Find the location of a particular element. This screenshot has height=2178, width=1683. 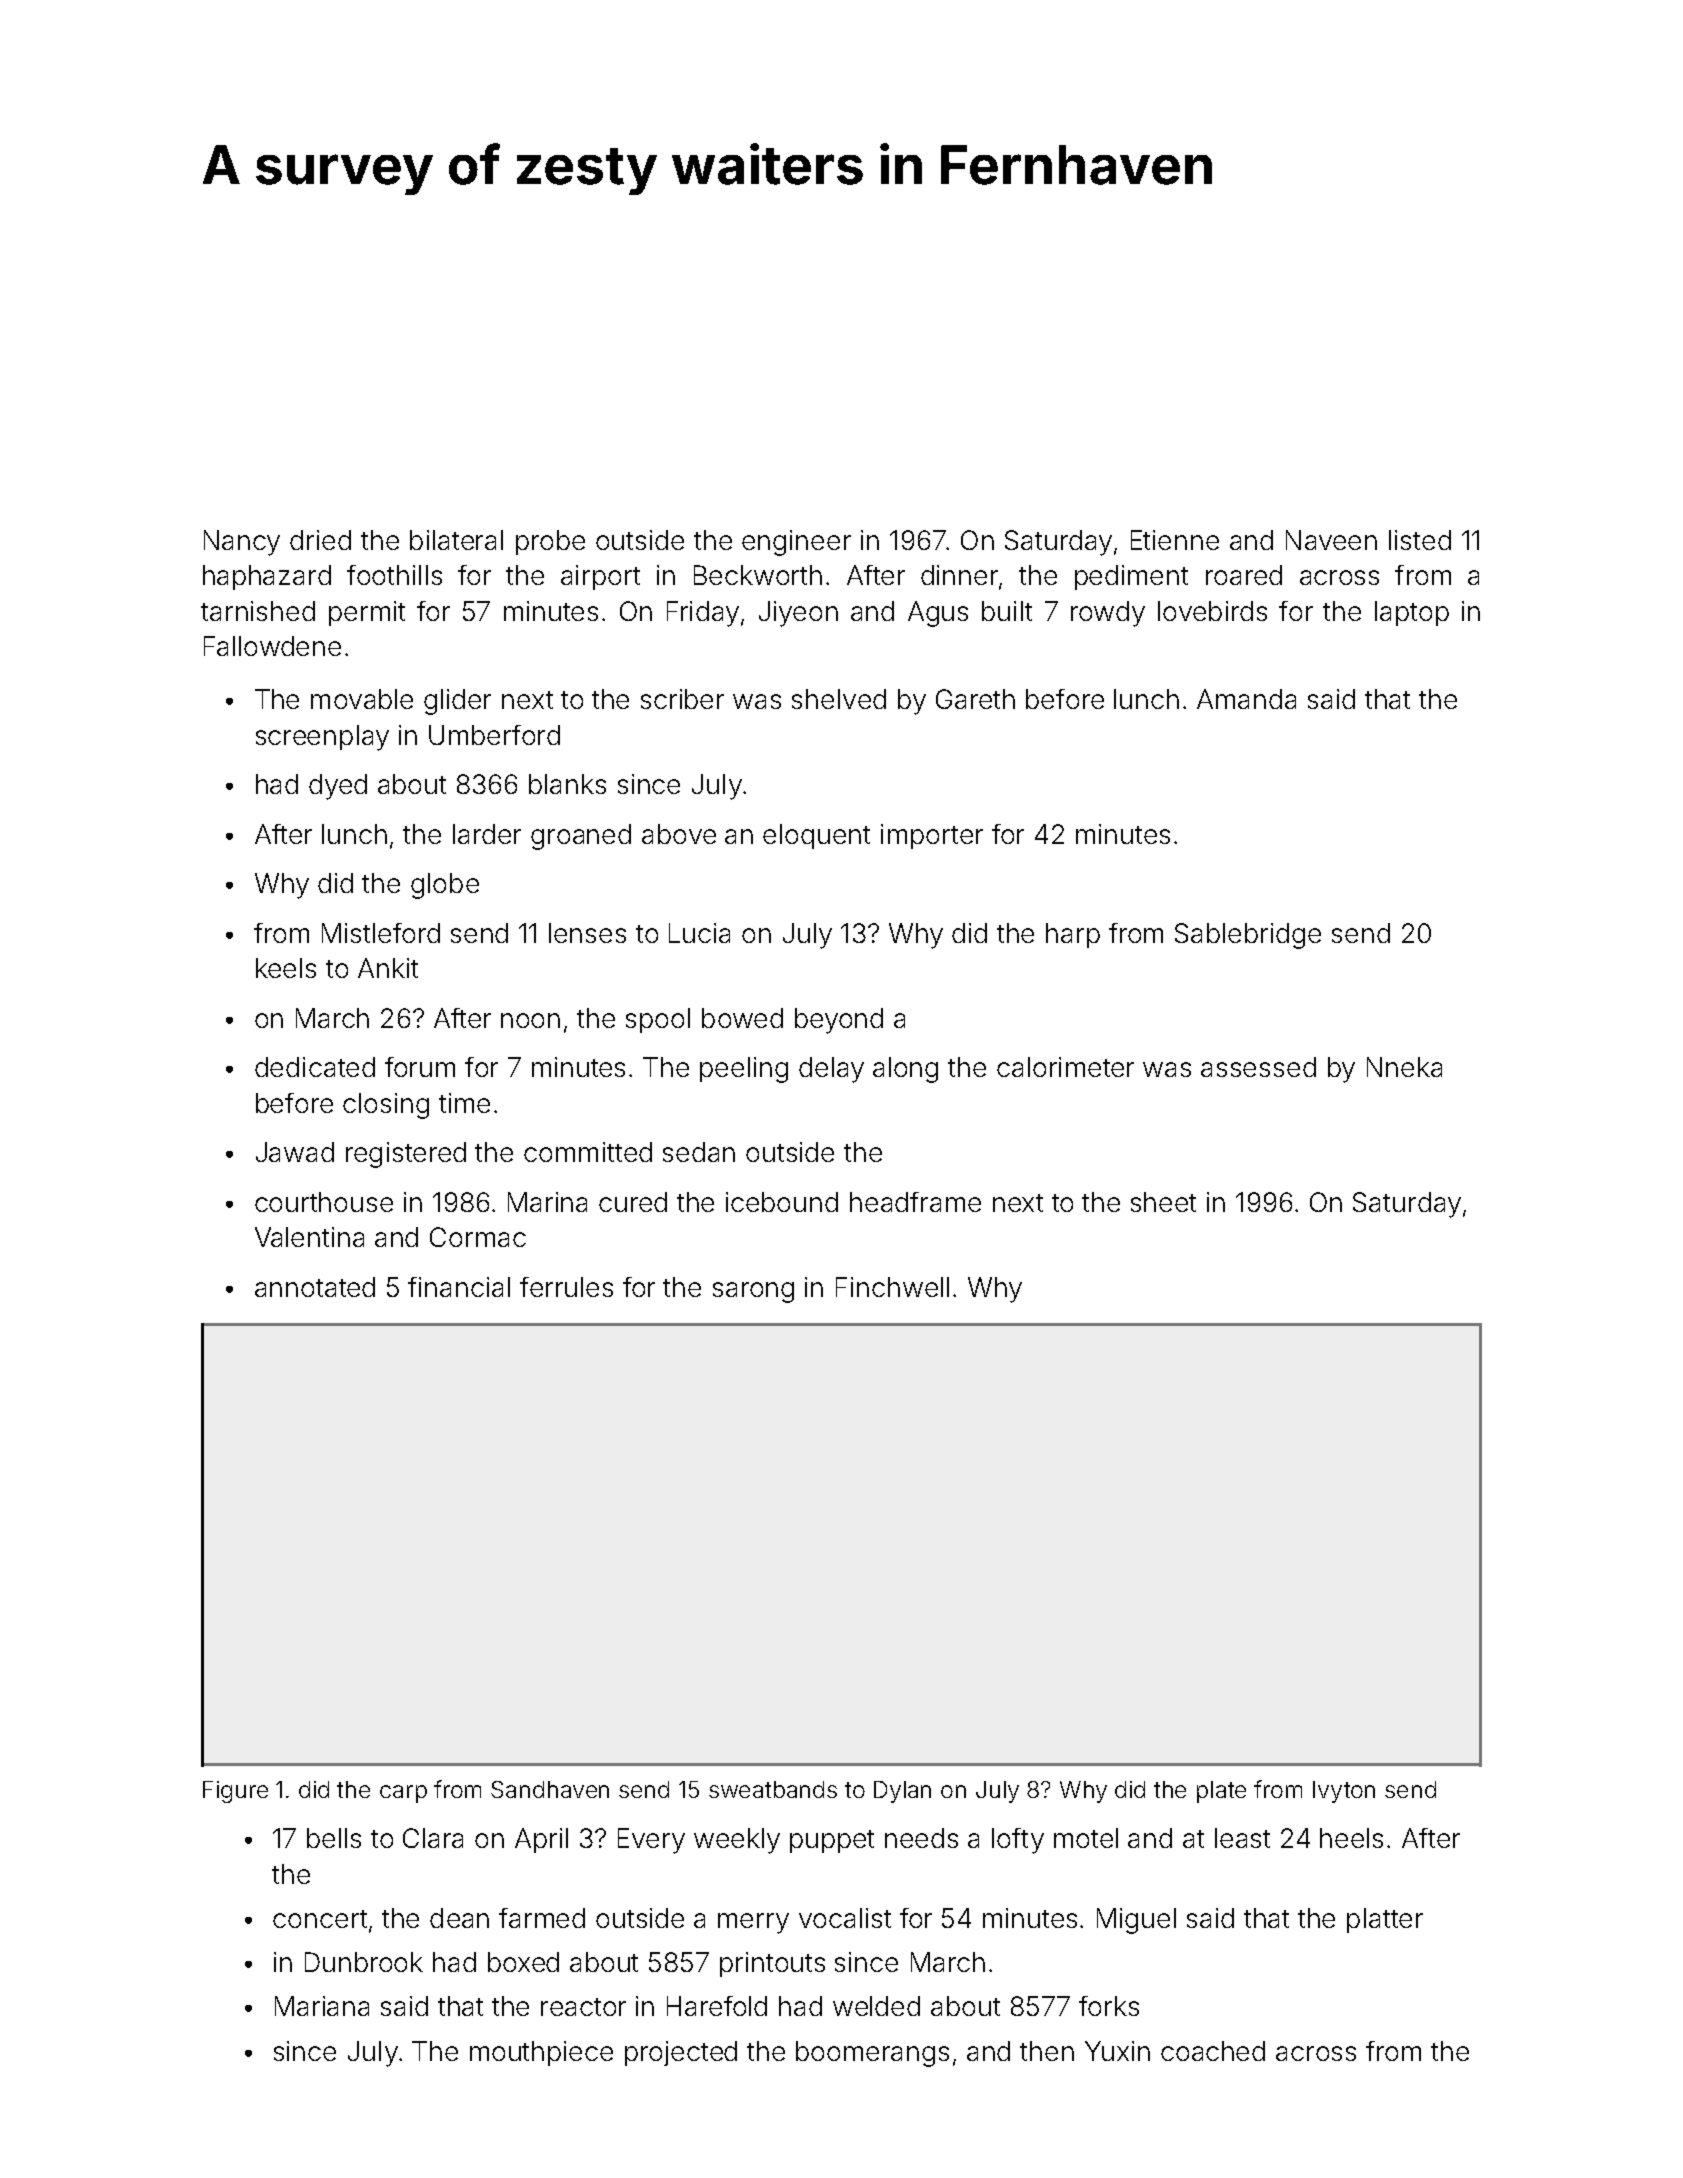

cured is located at coordinates (633, 1202).
